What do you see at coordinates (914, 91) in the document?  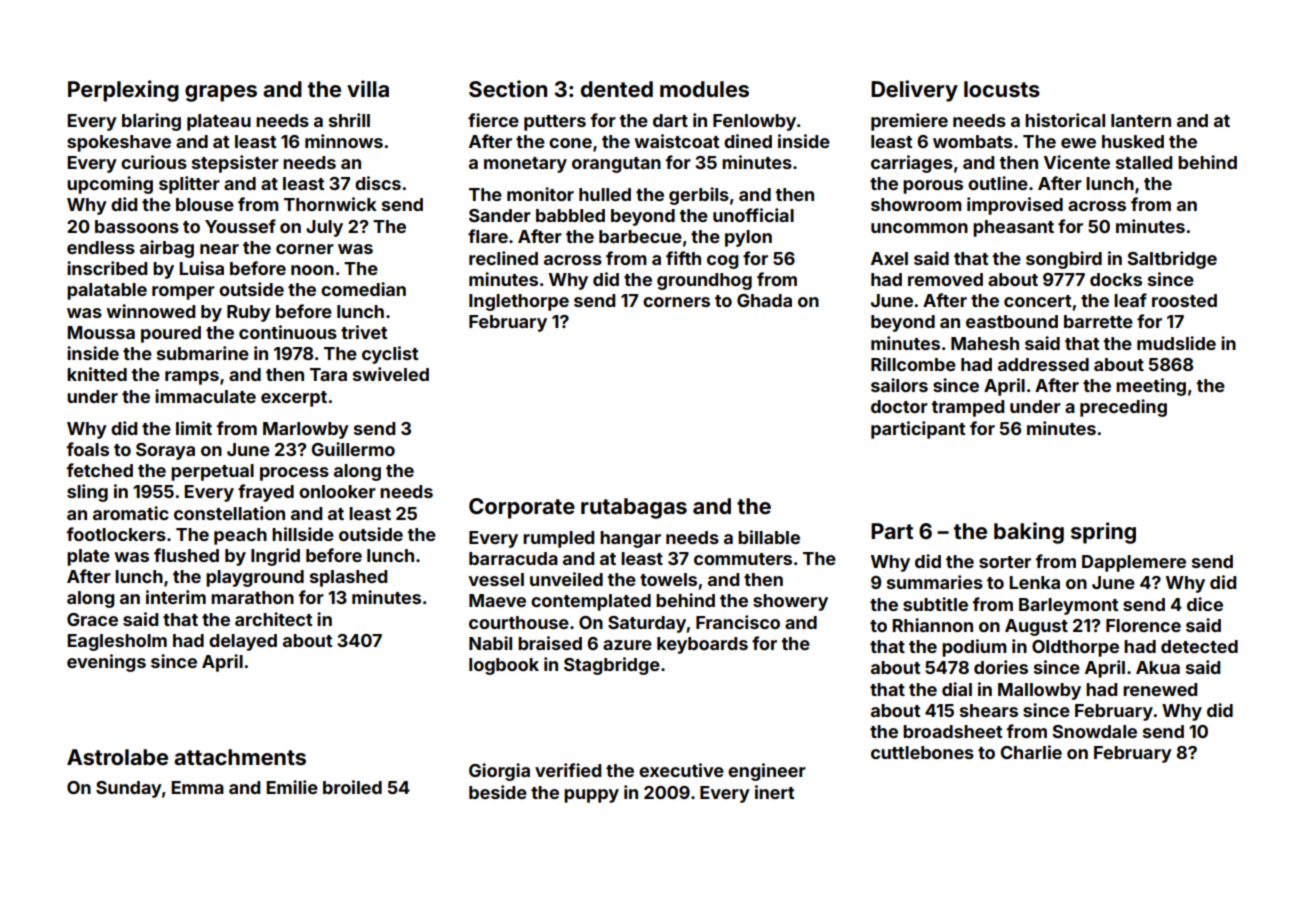 I see `Delivery` at bounding box center [914, 91].
